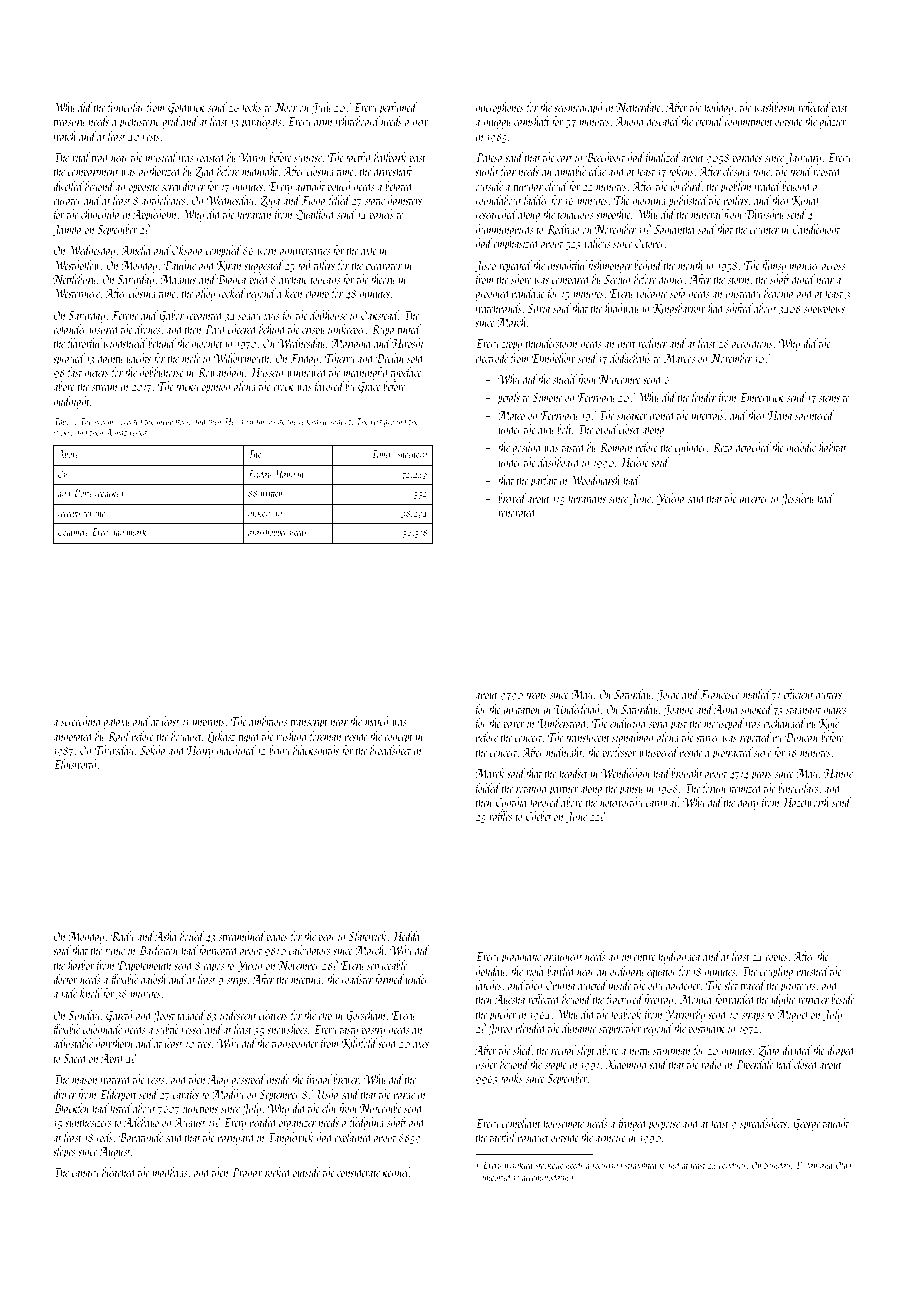 Image resolution: width=908 pixels, height=1316 pixels. Describe the element at coordinates (138, 359) in the image. I see `yachts` at that location.
